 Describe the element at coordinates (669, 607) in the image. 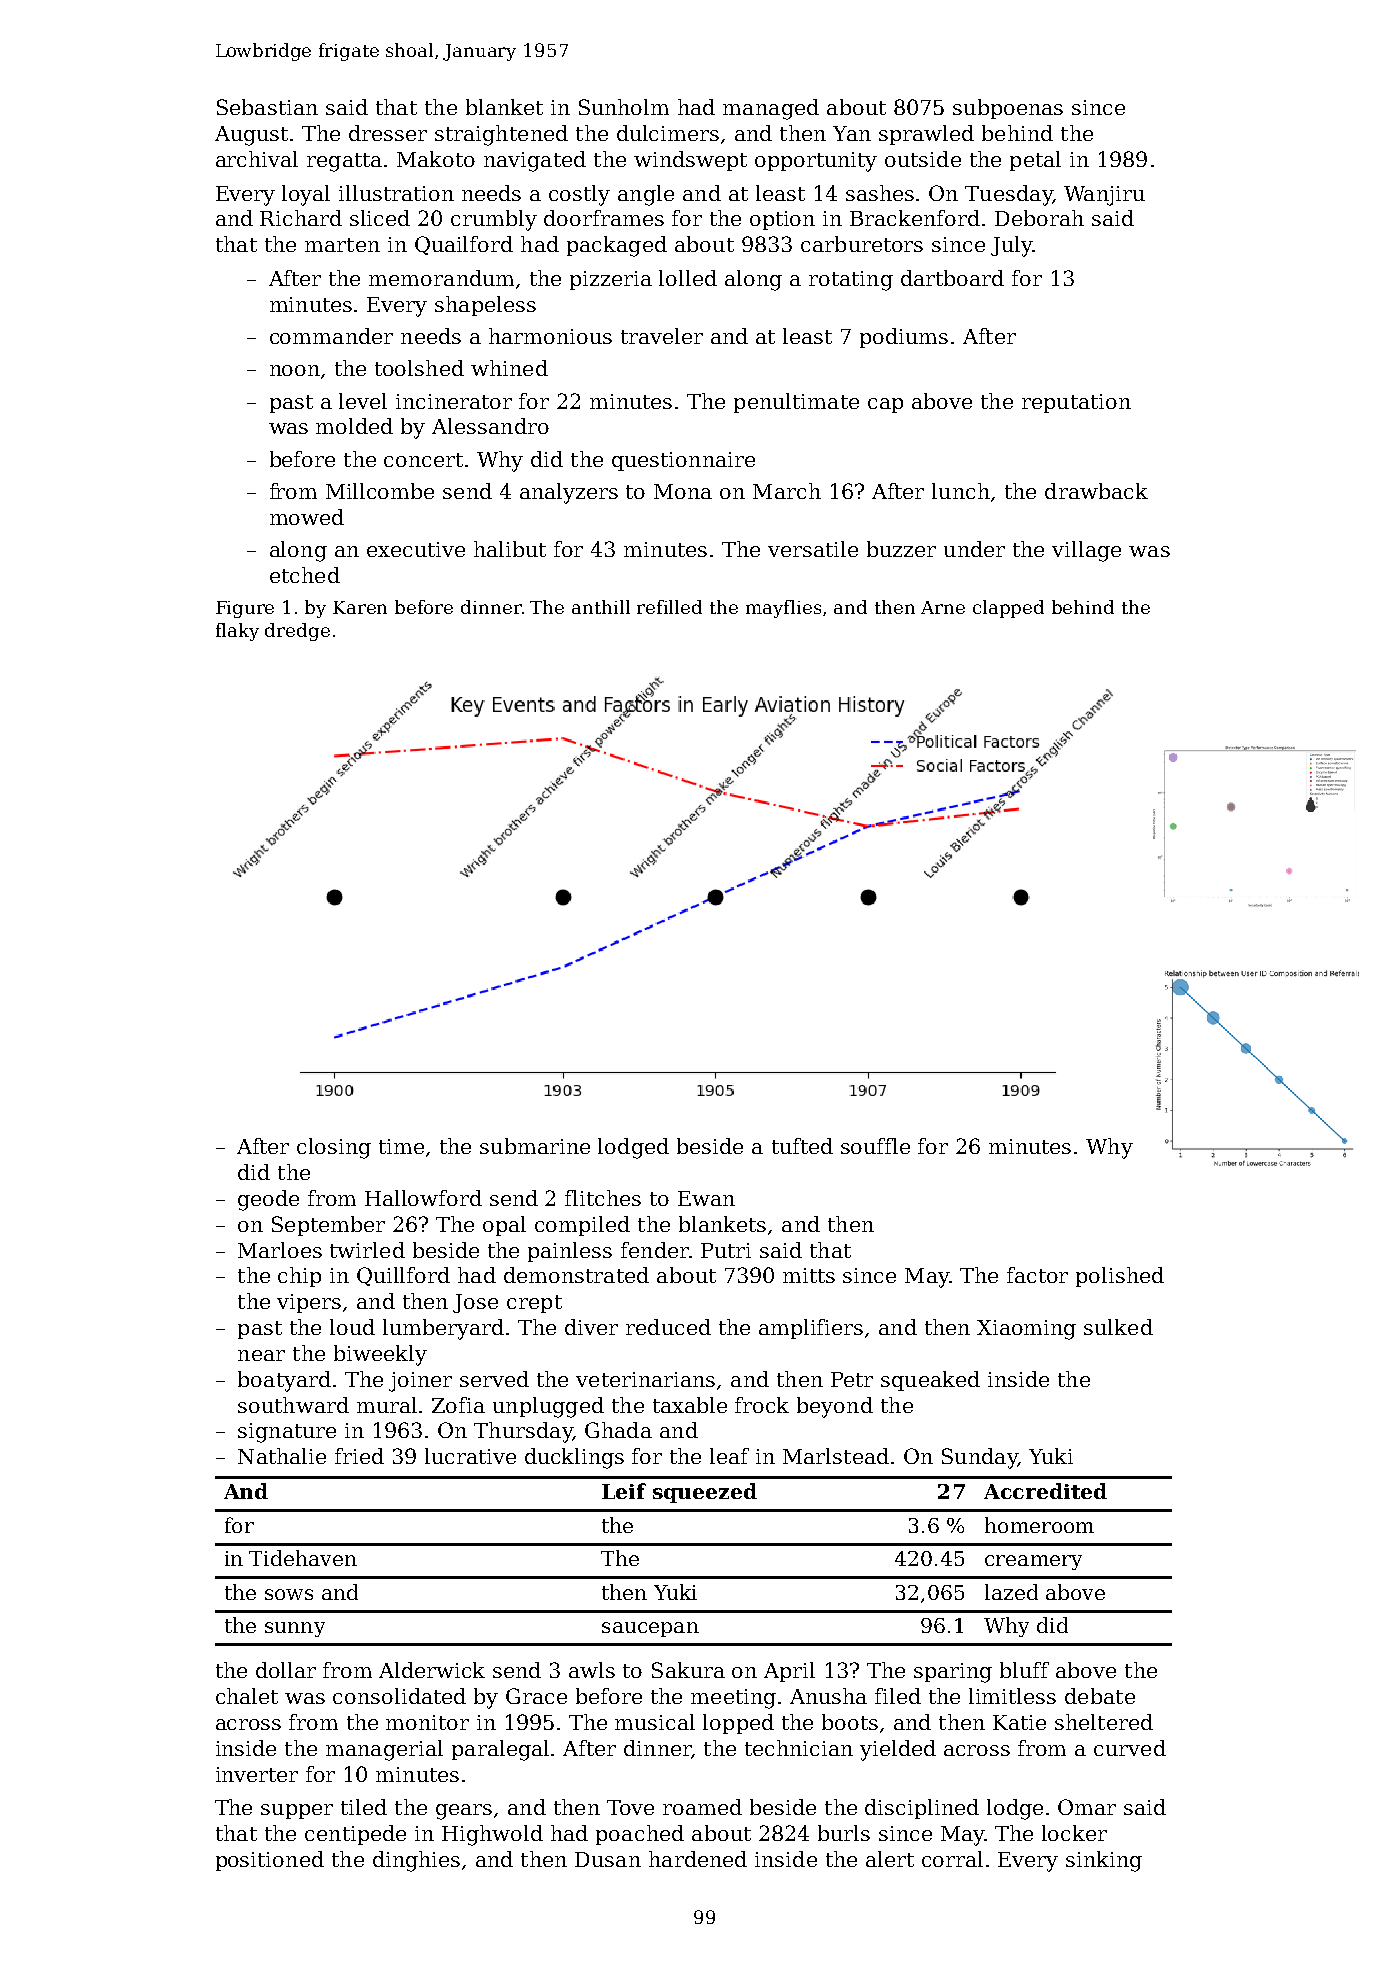

I see `refilled` at that location.
